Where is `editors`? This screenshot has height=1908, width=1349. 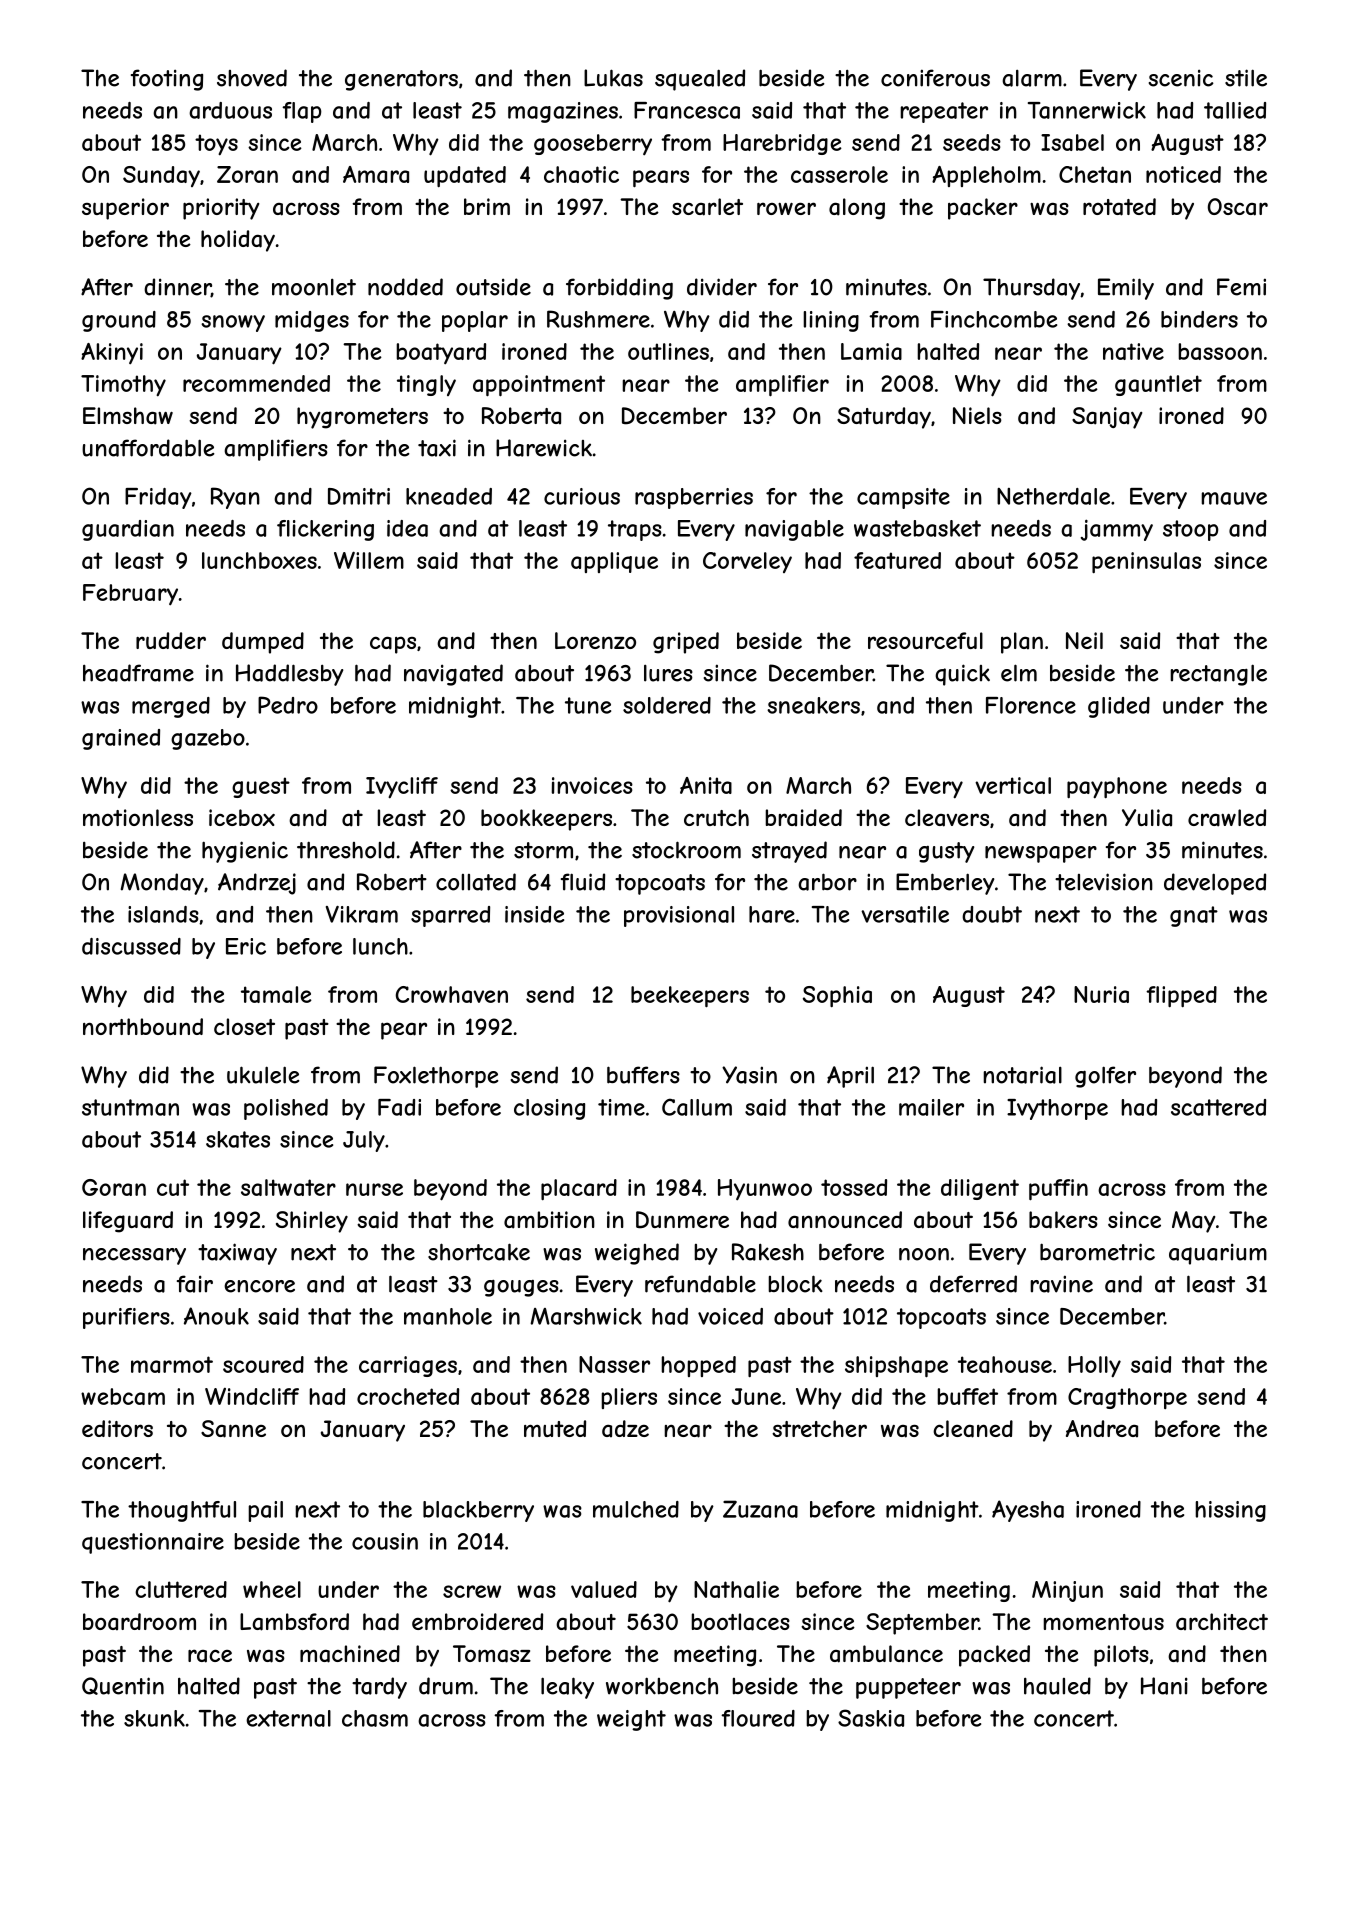
editors is located at coordinates (117, 1428).
